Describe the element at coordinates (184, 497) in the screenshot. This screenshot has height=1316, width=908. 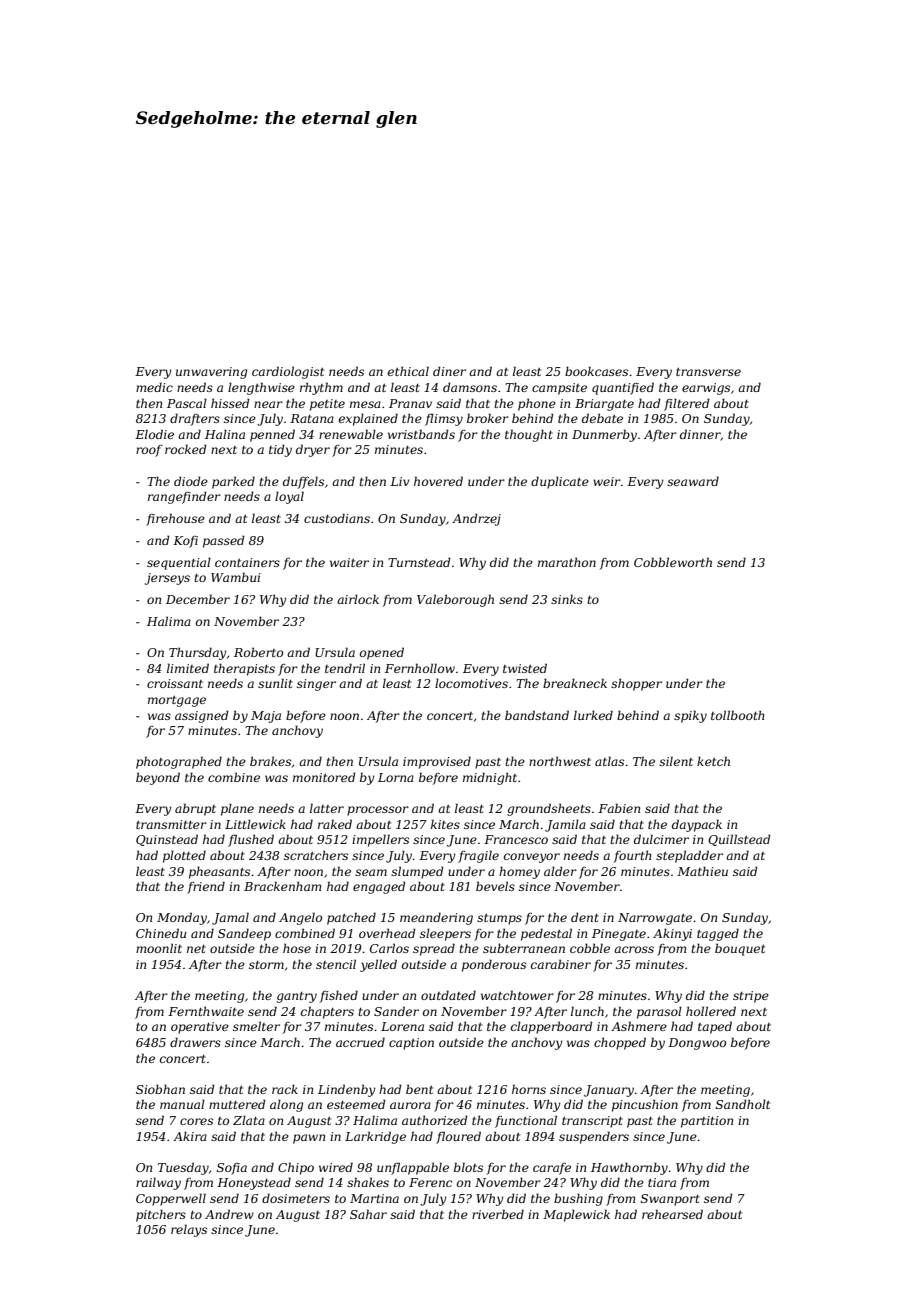
I see `rangefinder` at that location.
